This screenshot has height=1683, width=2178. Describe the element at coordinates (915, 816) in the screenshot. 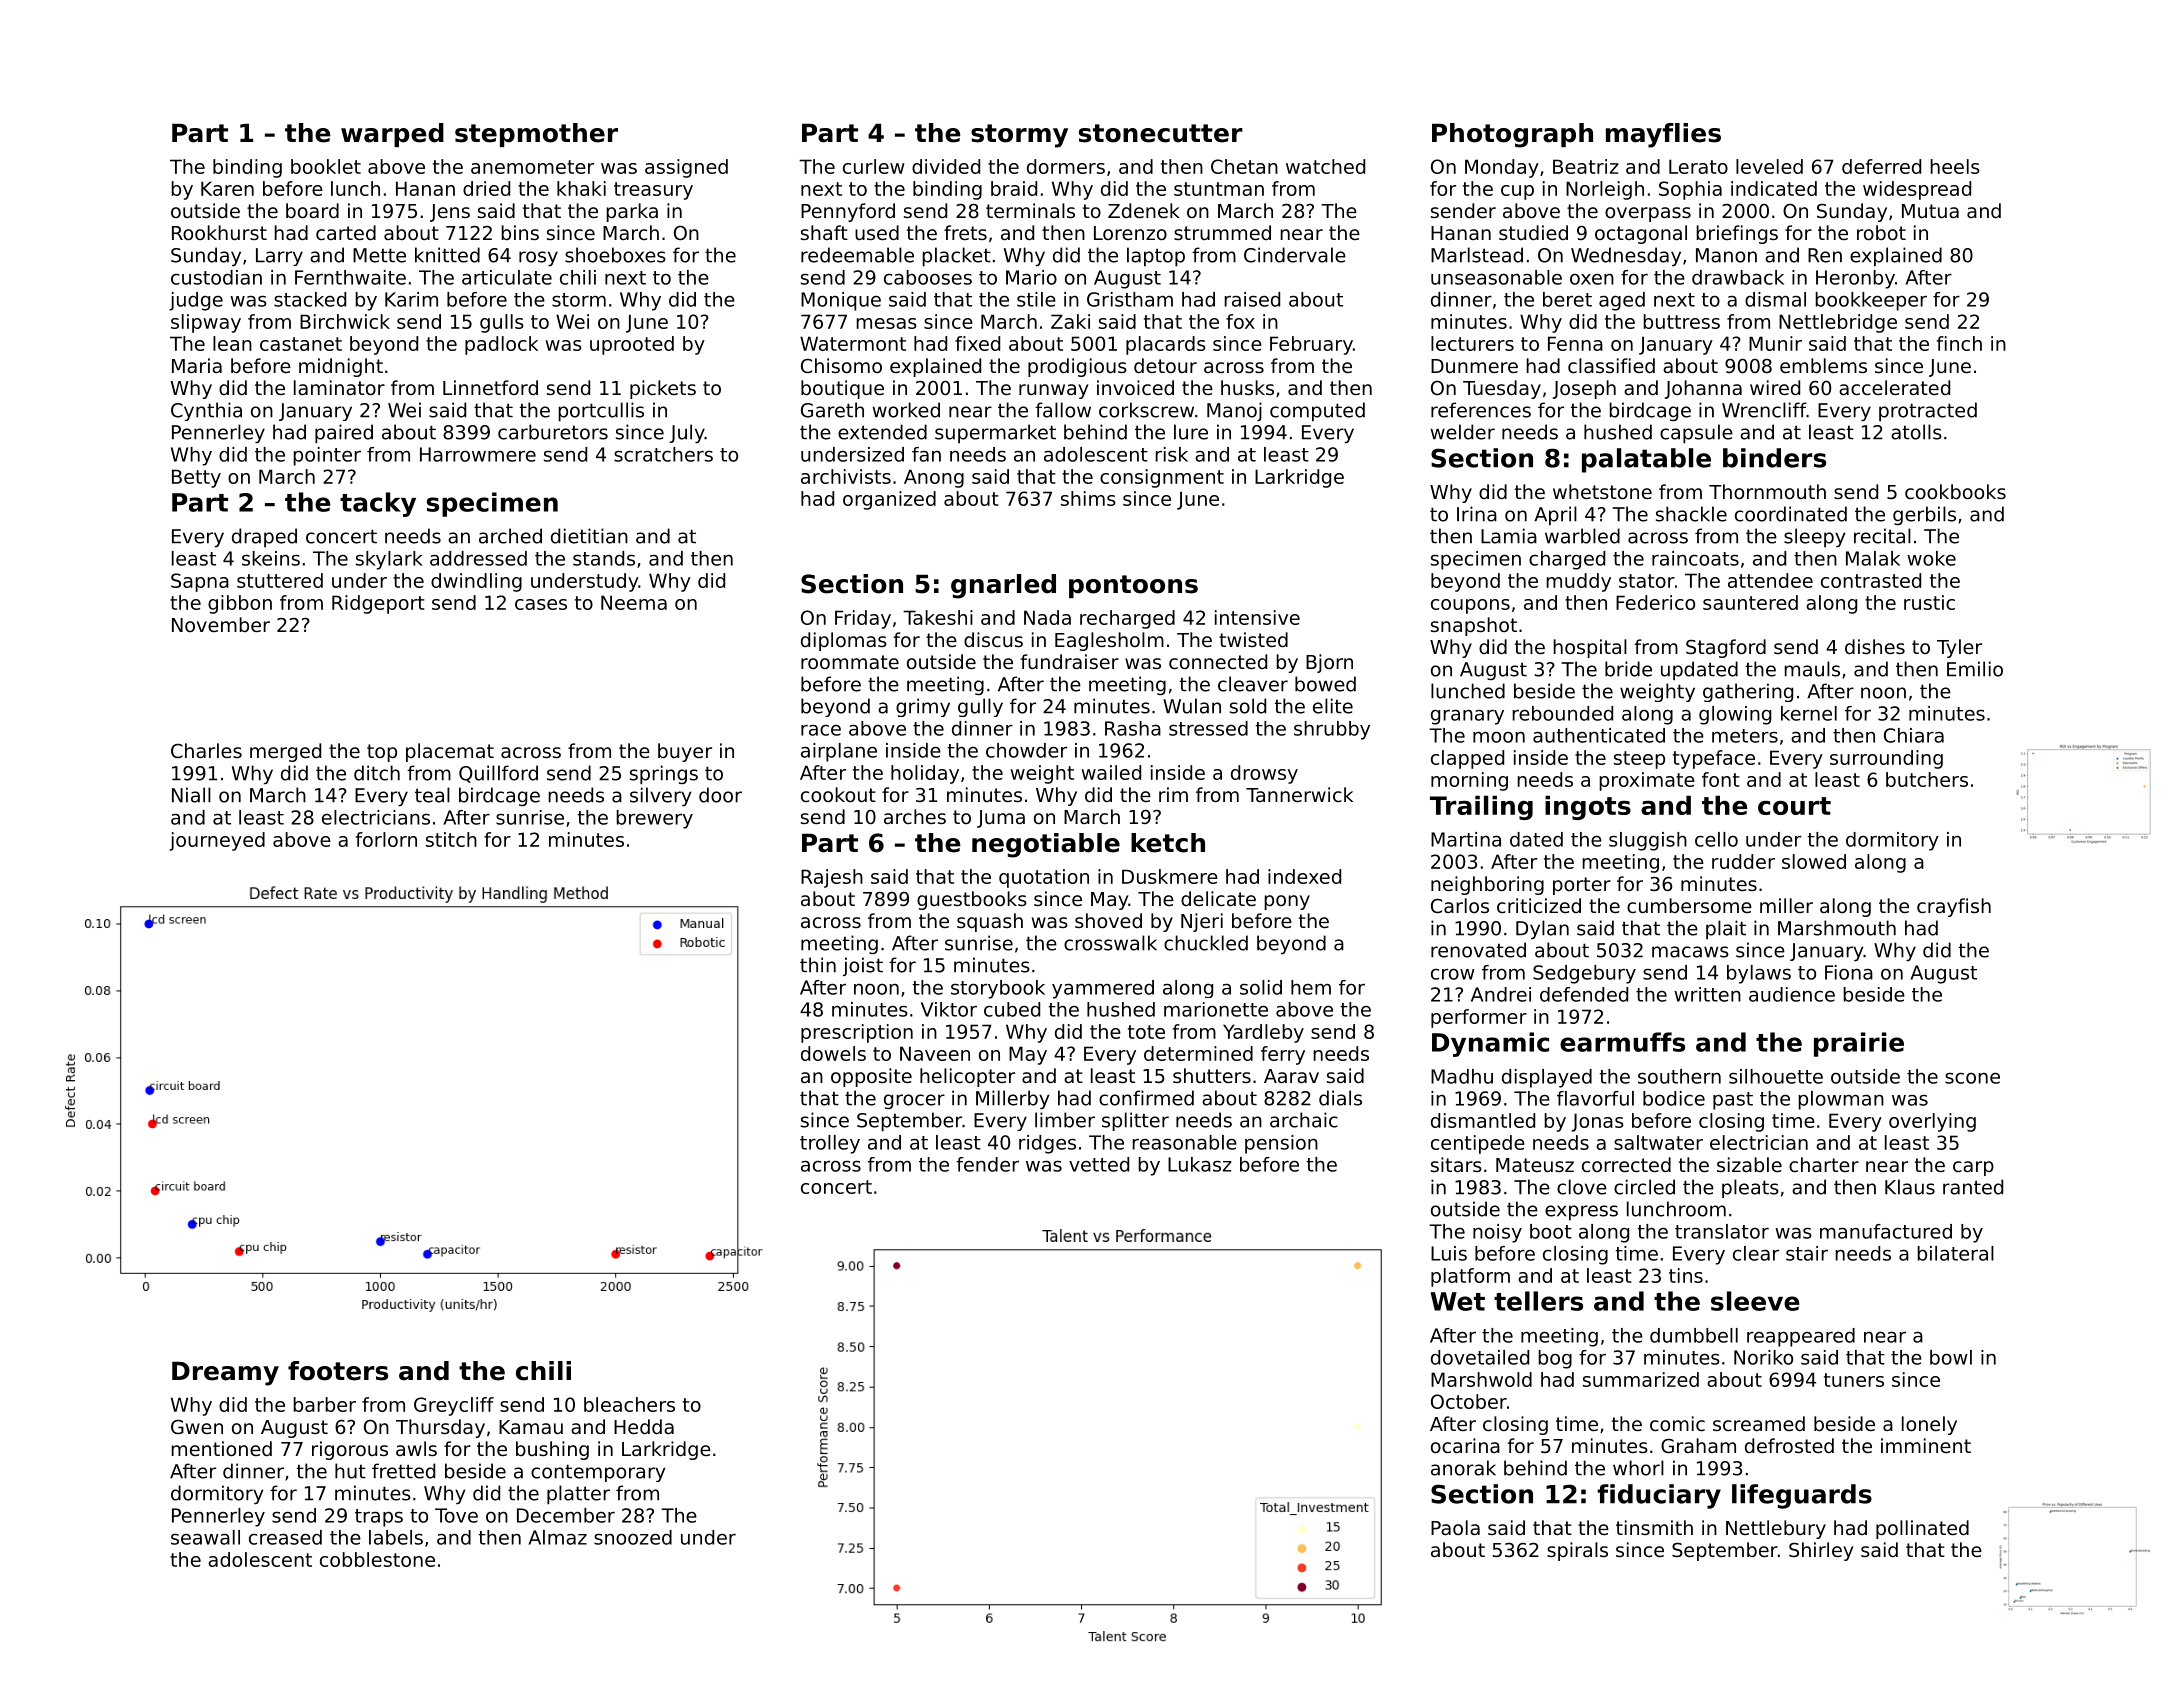

I see `arches` at that location.
